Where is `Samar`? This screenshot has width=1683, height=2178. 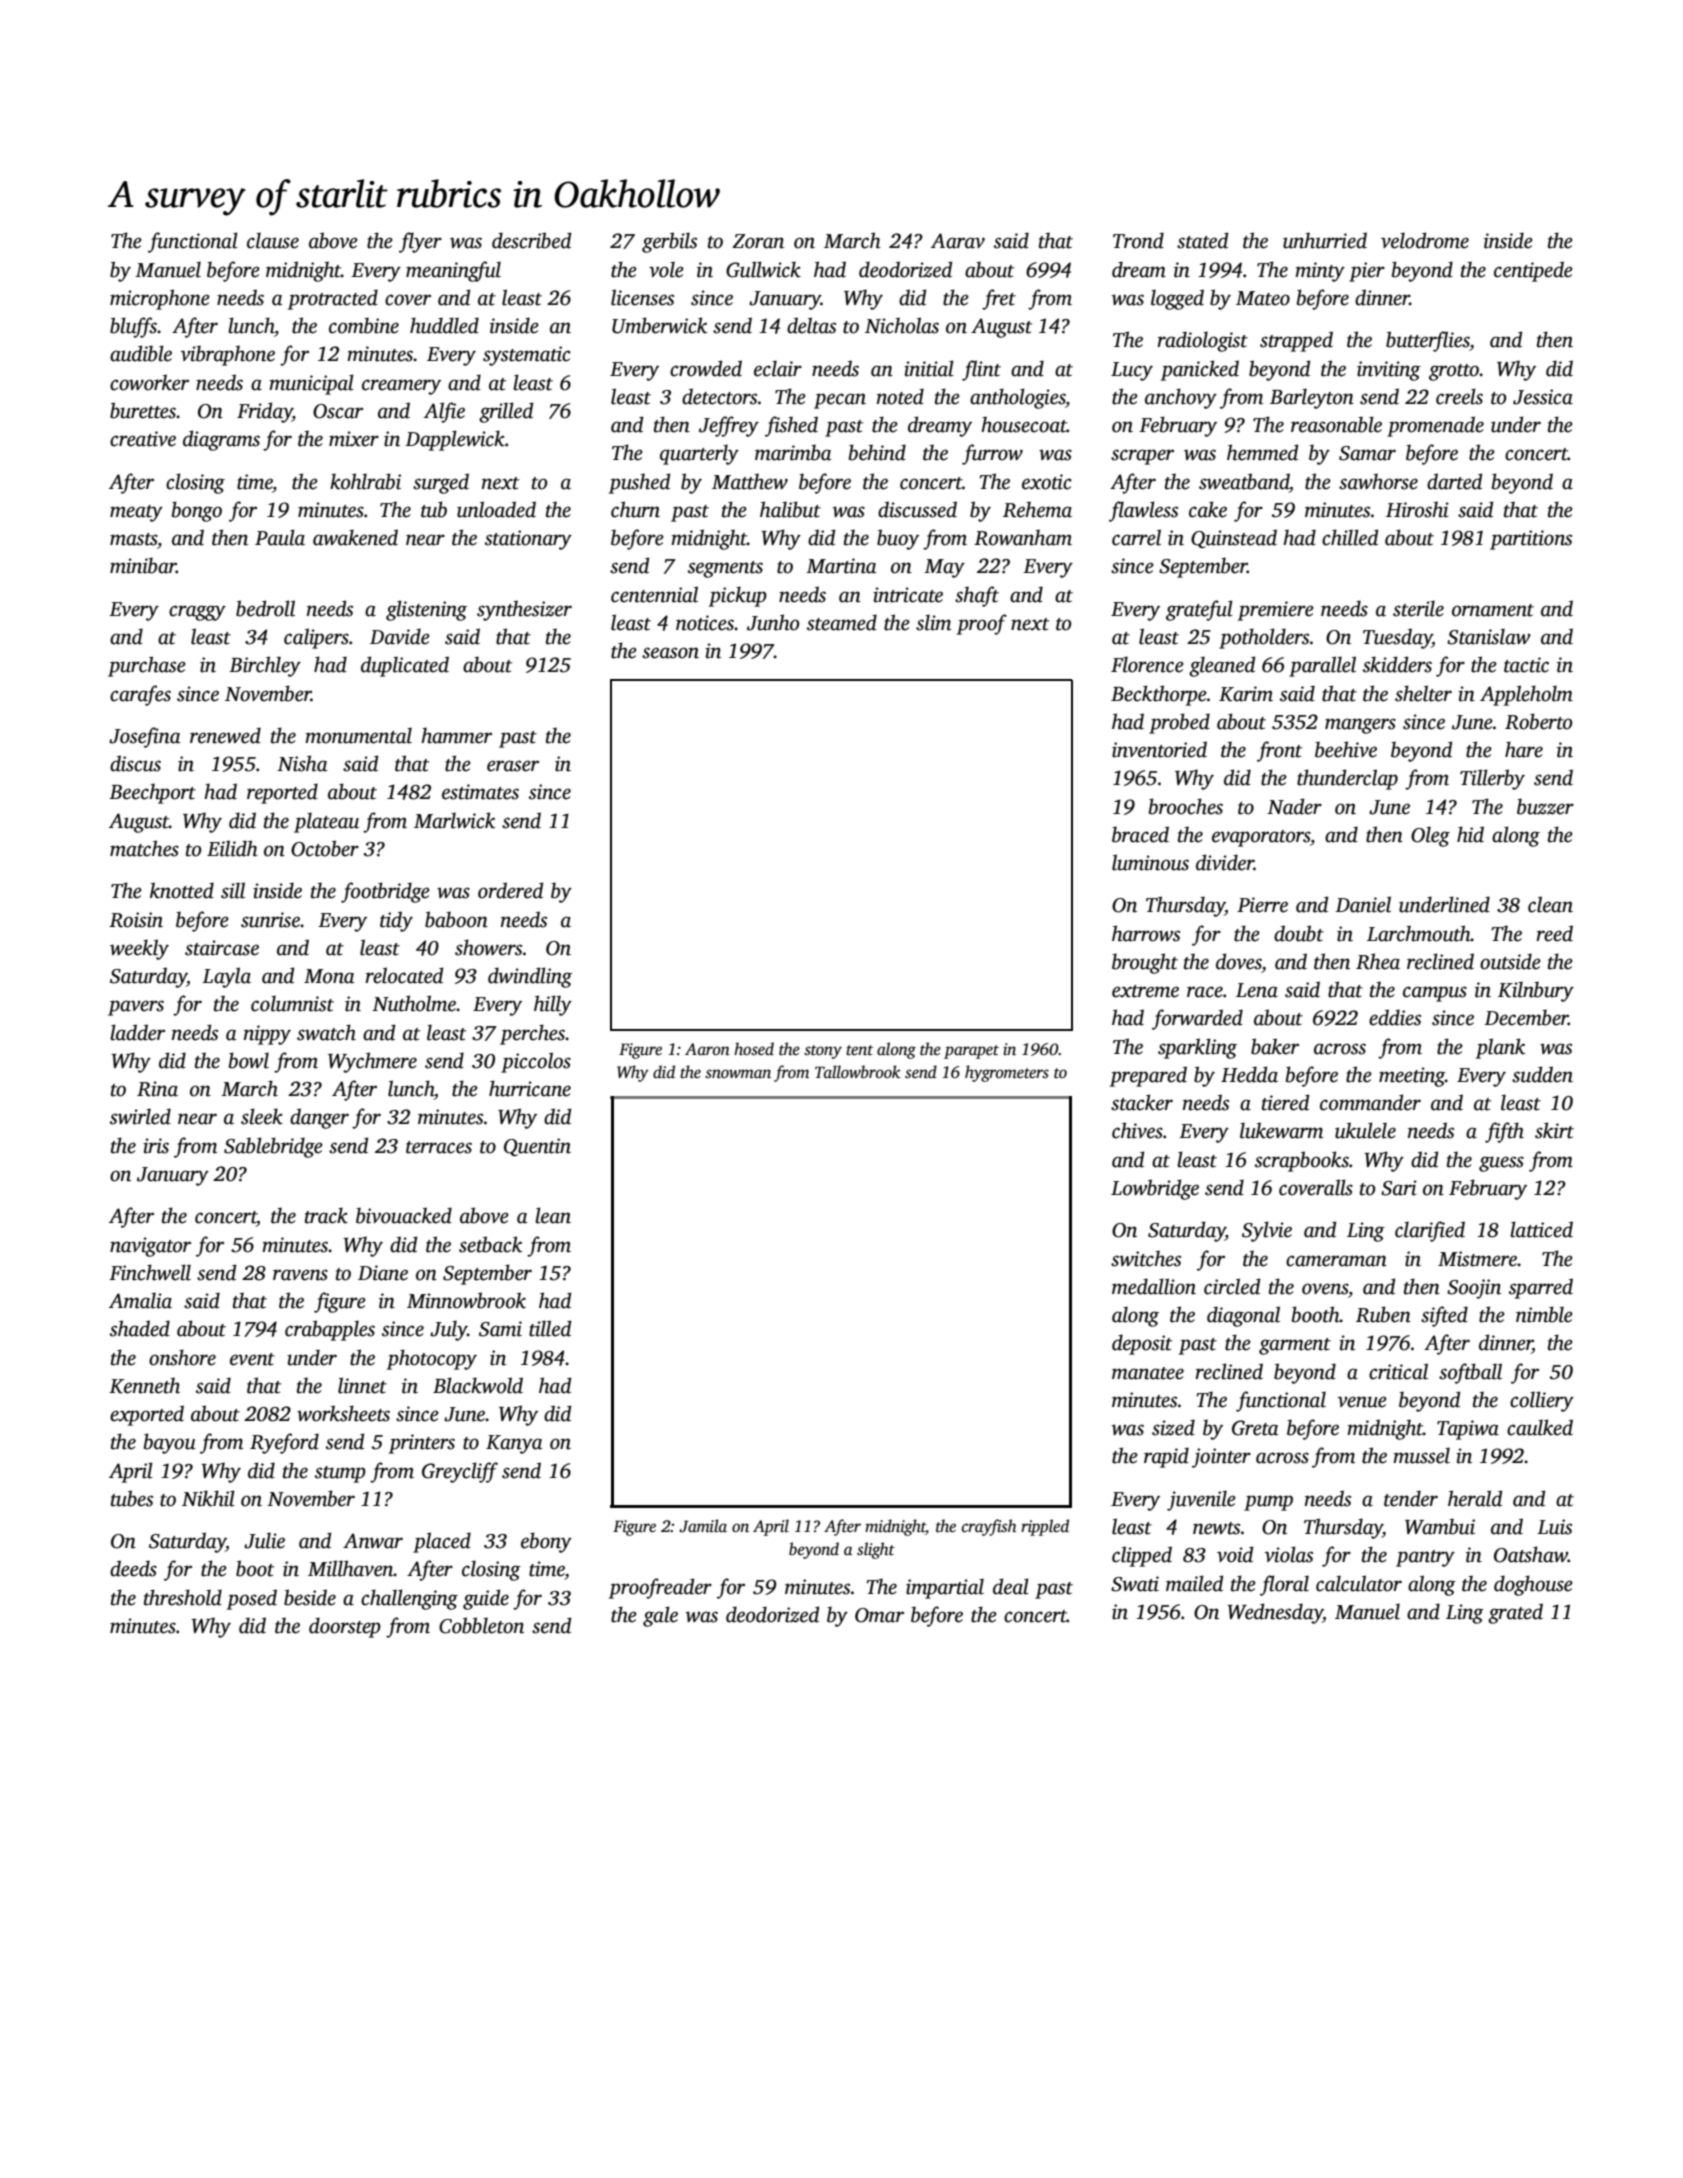 Samar is located at coordinates (1367, 453).
